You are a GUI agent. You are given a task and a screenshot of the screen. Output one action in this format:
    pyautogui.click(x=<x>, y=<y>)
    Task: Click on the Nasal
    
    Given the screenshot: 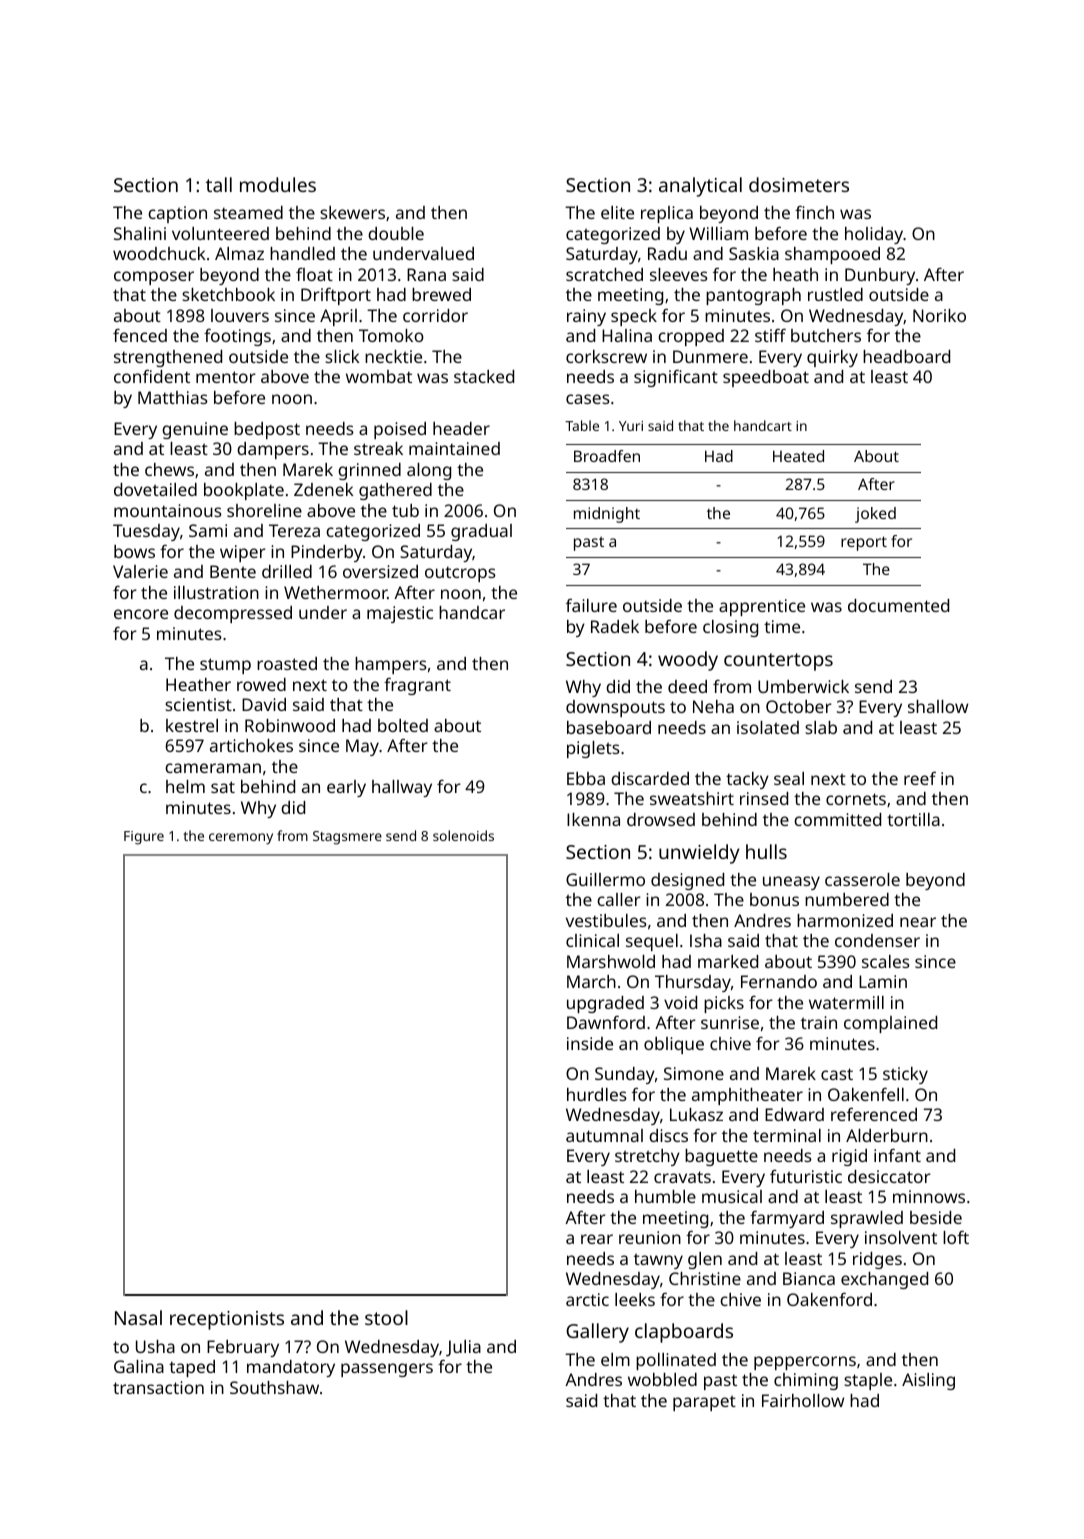 What is the action you would take?
    pyautogui.click(x=138, y=1317)
